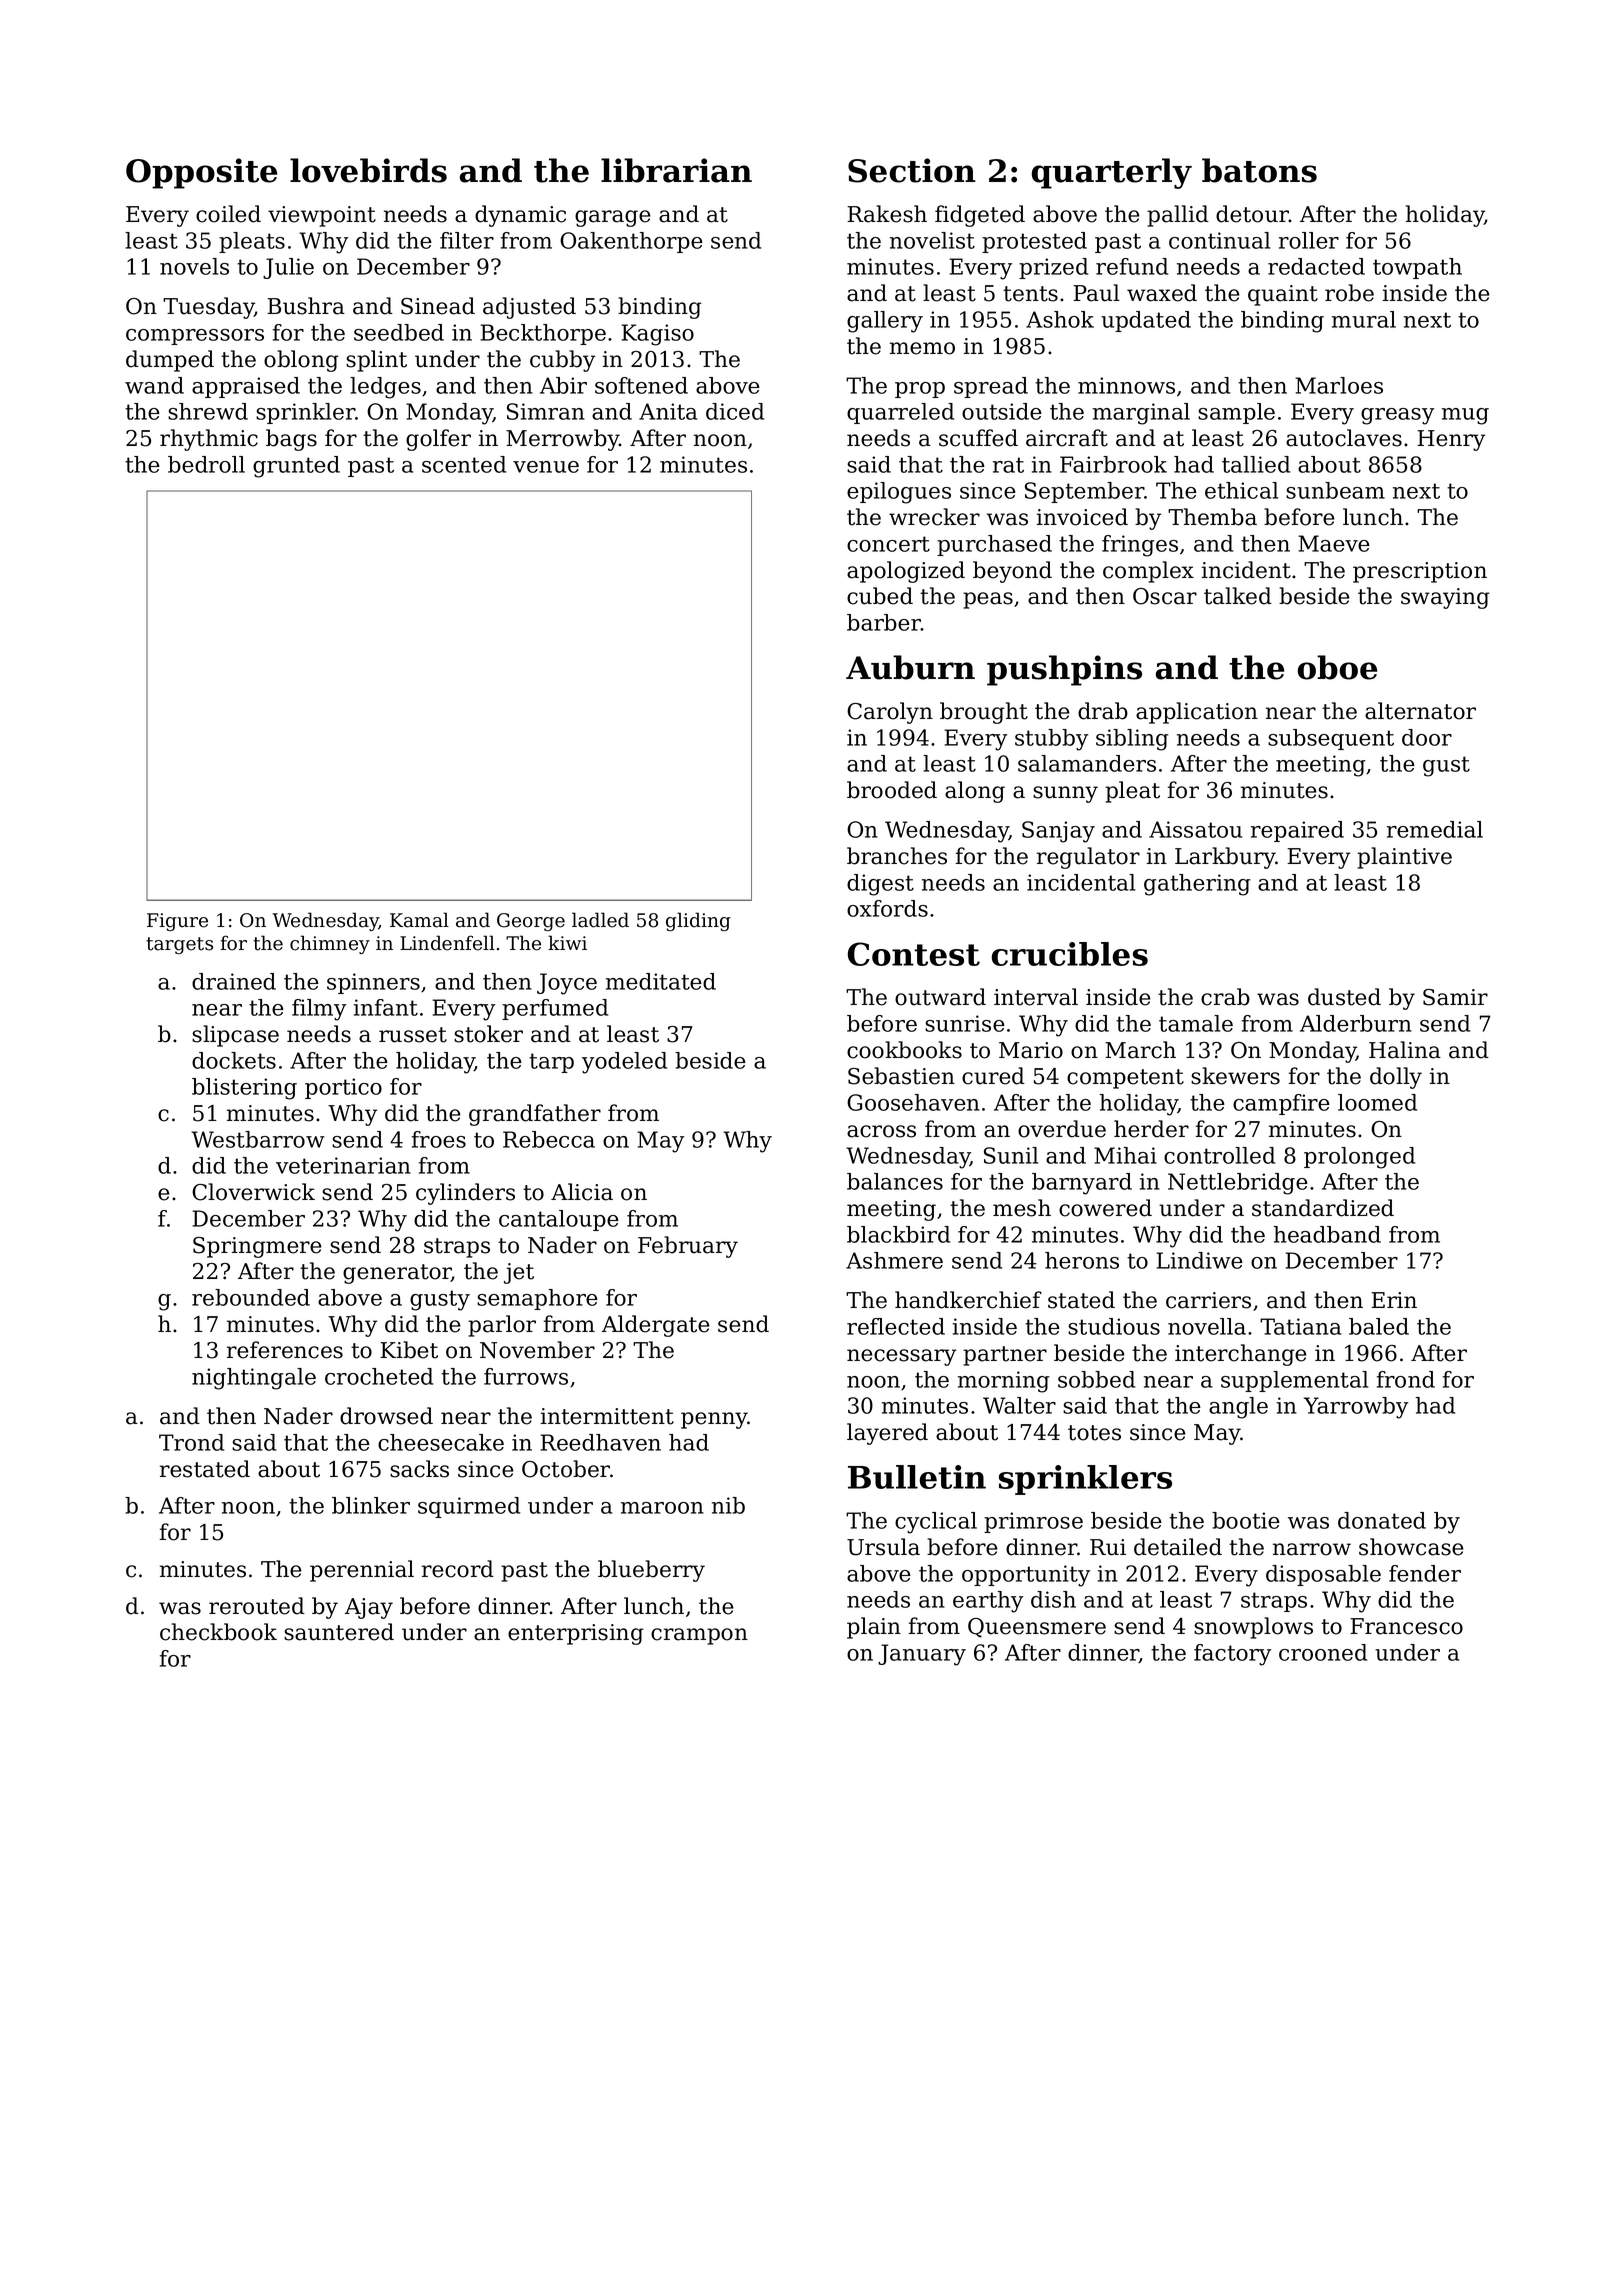 The image size is (1620, 2292). What do you see at coordinates (154, 385) in the screenshot?
I see `wand` at bounding box center [154, 385].
